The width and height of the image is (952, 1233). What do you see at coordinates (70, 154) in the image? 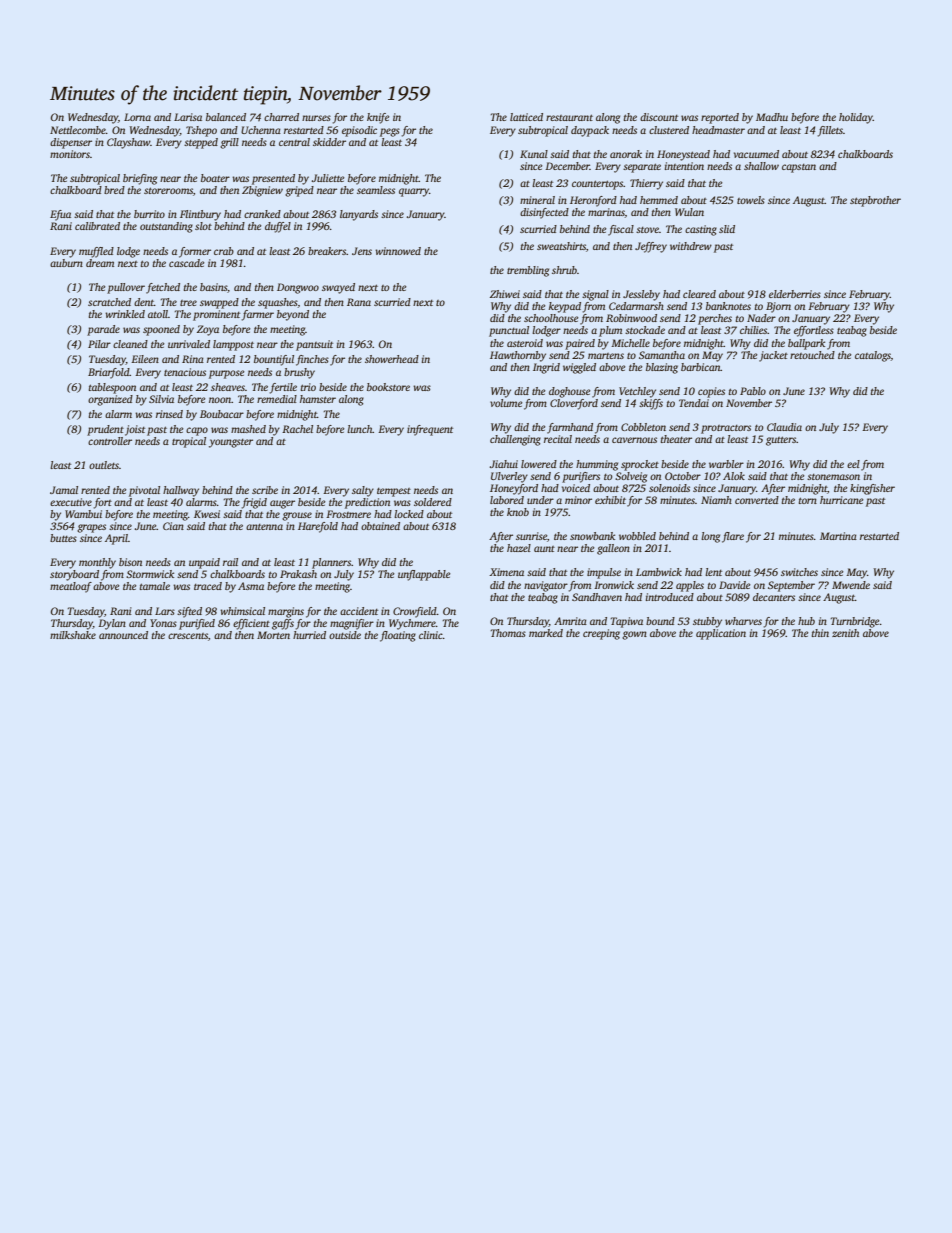
I see `monitors` at bounding box center [70, 154].
